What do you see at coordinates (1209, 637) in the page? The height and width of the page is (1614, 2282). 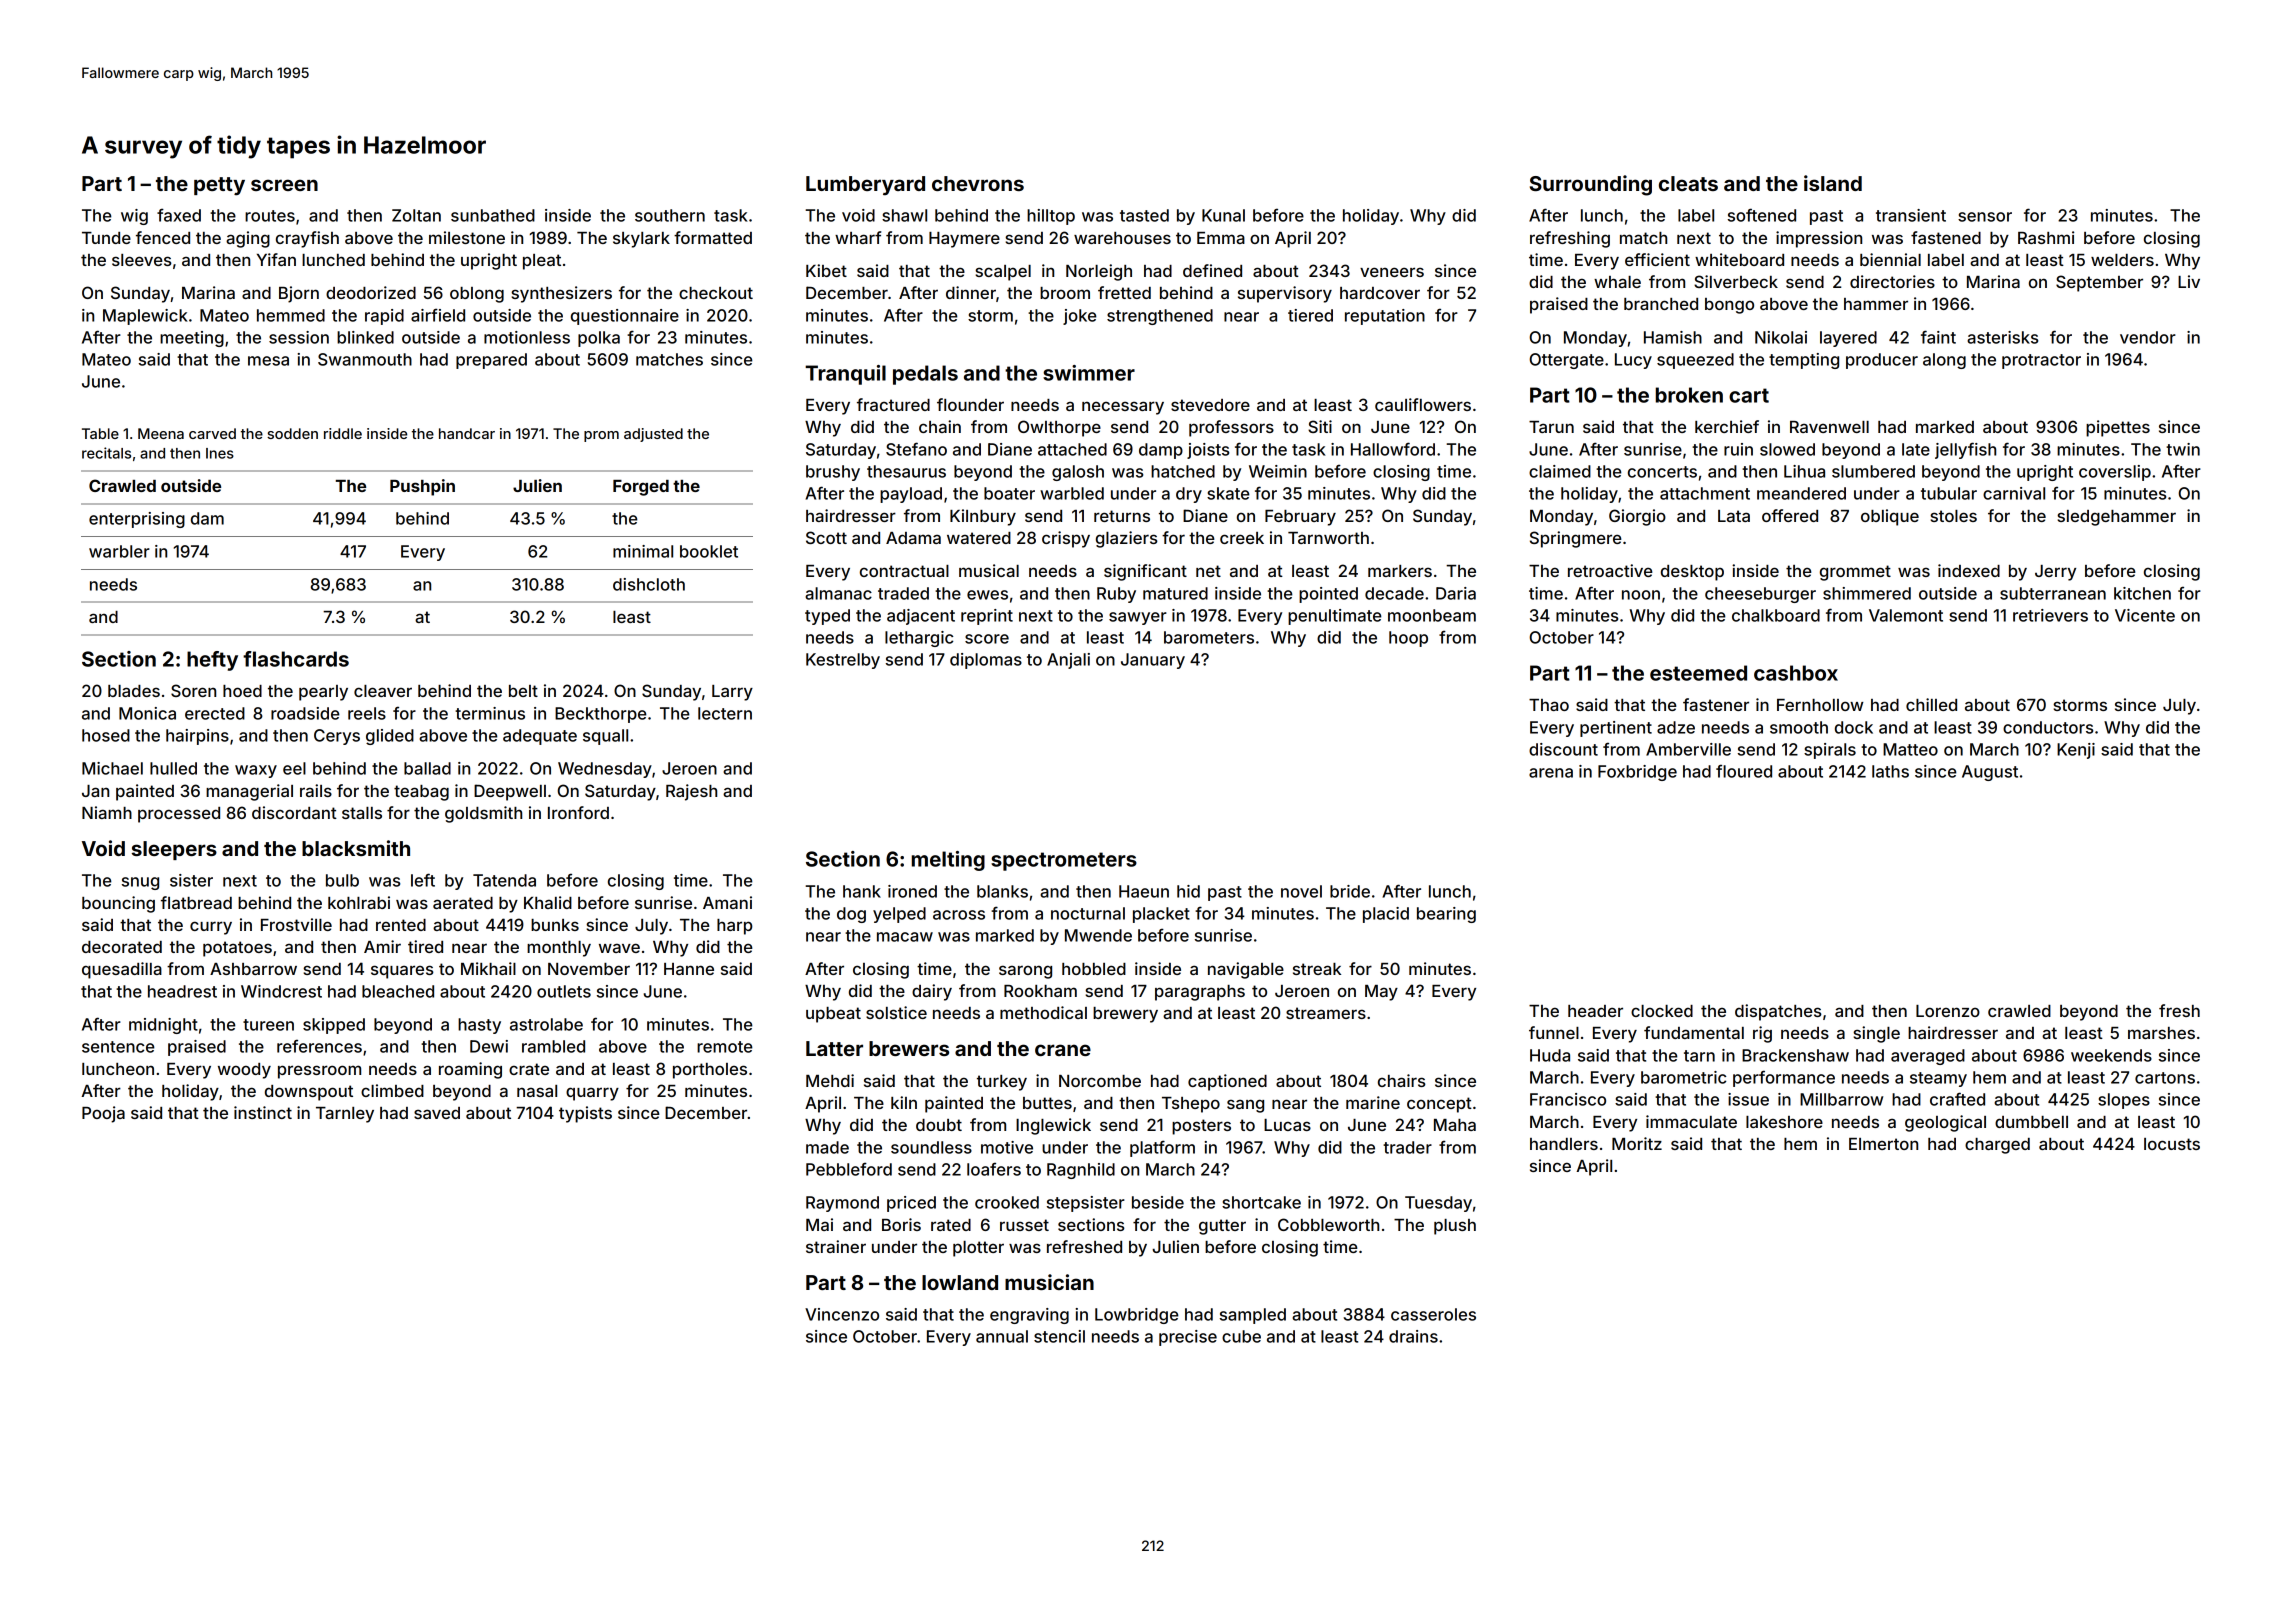 I see `barometers` at bounding box center [1209, 637].
